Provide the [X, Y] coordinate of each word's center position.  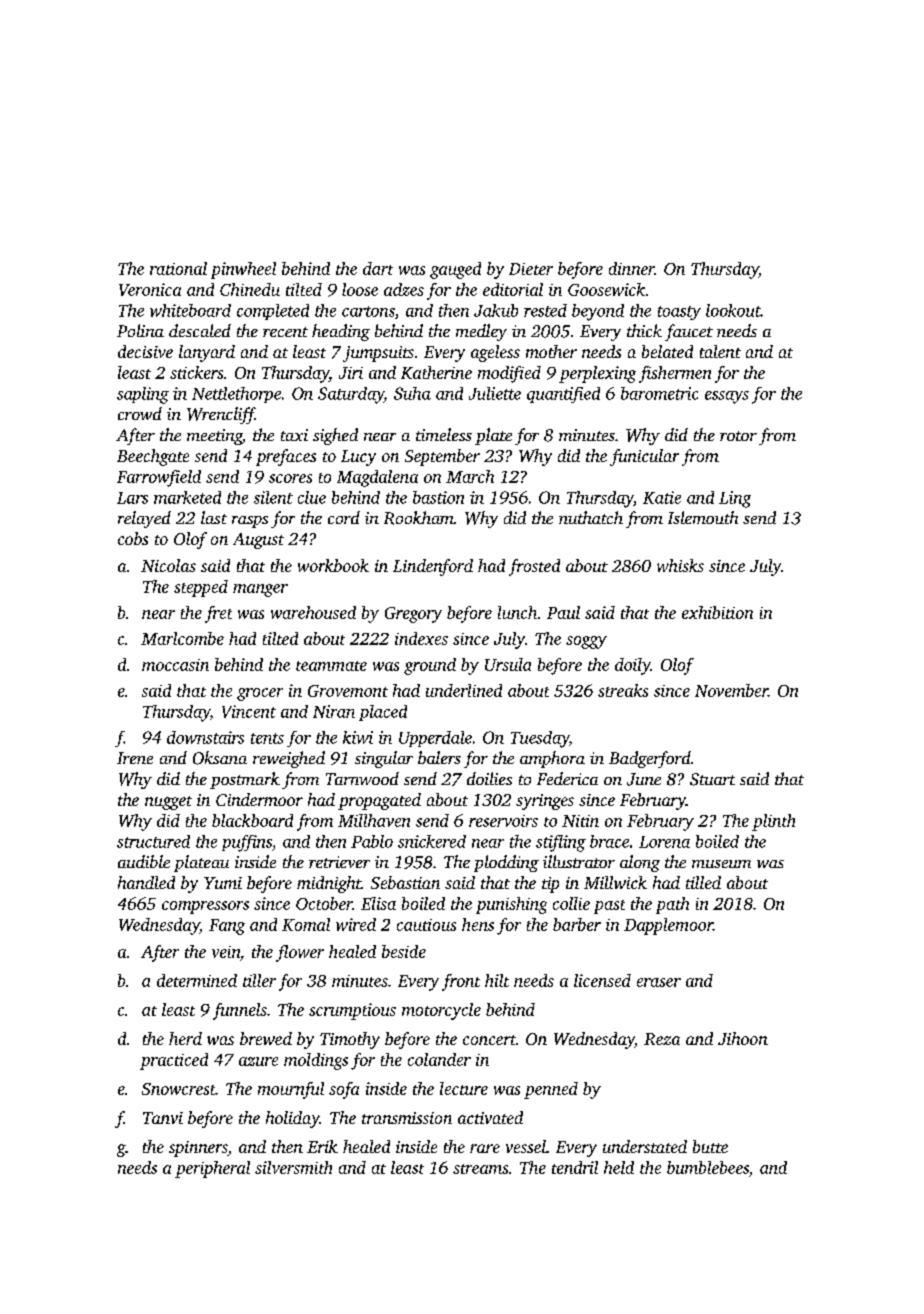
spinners [198, 1149]
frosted [534, 567]
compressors [205, 907]
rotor [738, 436]
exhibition [717, 612]
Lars [132, 498]
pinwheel [243, 270]
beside [404, 951]
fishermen [675, 374]
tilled [703, 882]
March [470, 476]
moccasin [175, 665]
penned [551, 1090]
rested [545, 310]
